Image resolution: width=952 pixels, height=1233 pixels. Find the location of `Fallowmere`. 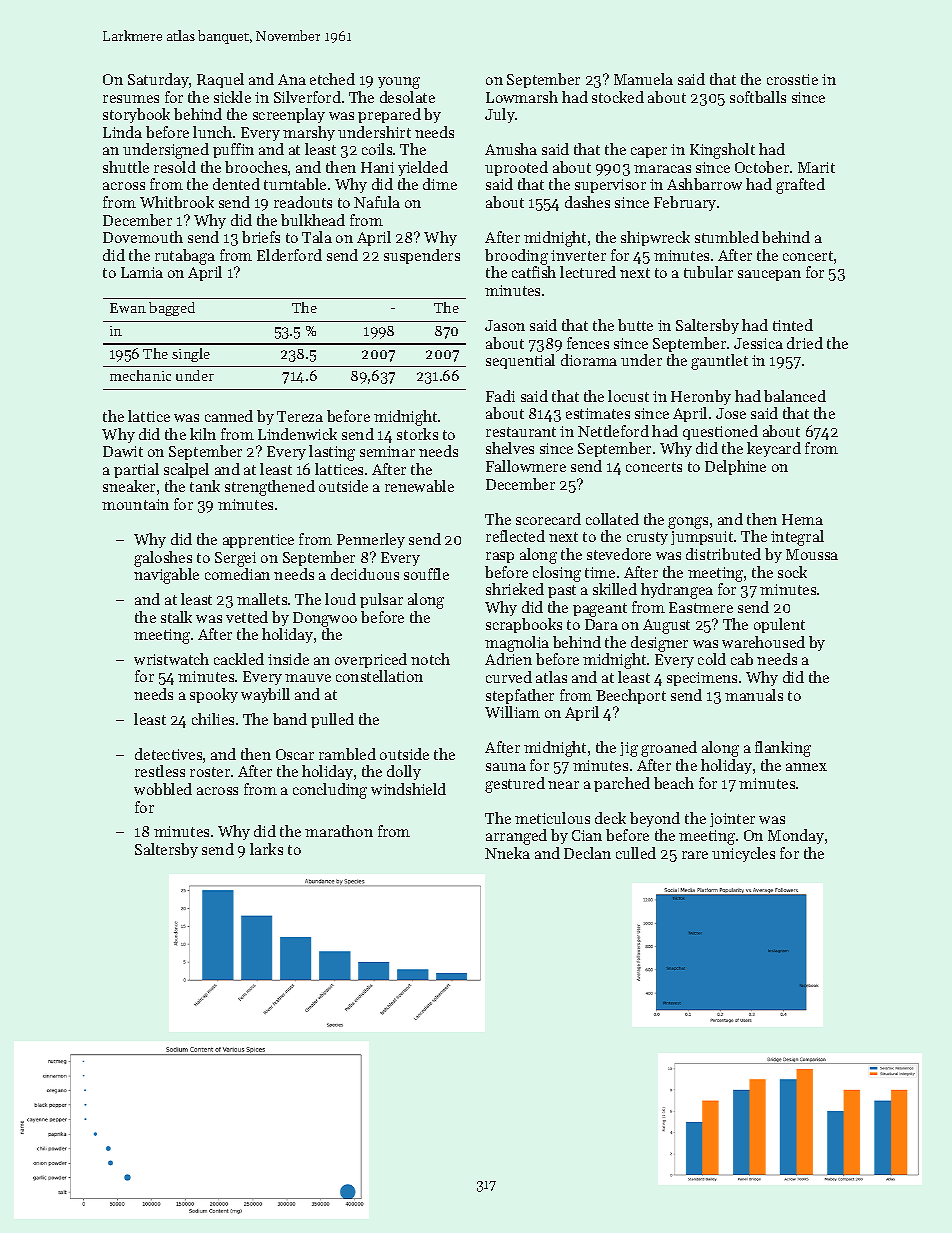

Fallowmere is located at coordinates (526, 466).
